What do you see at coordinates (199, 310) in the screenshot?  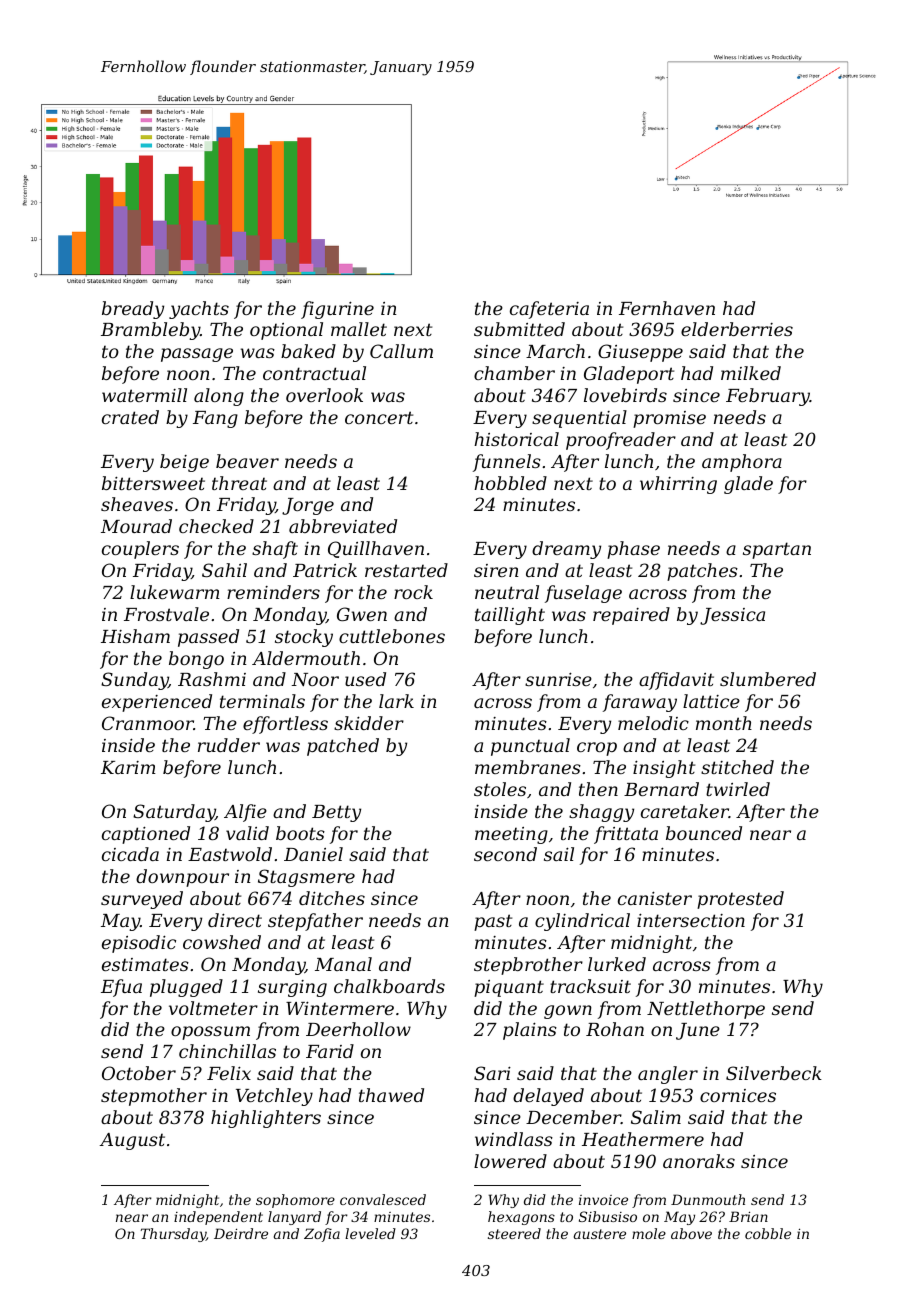 I see `yachts` at bounding box center [199, 310].
